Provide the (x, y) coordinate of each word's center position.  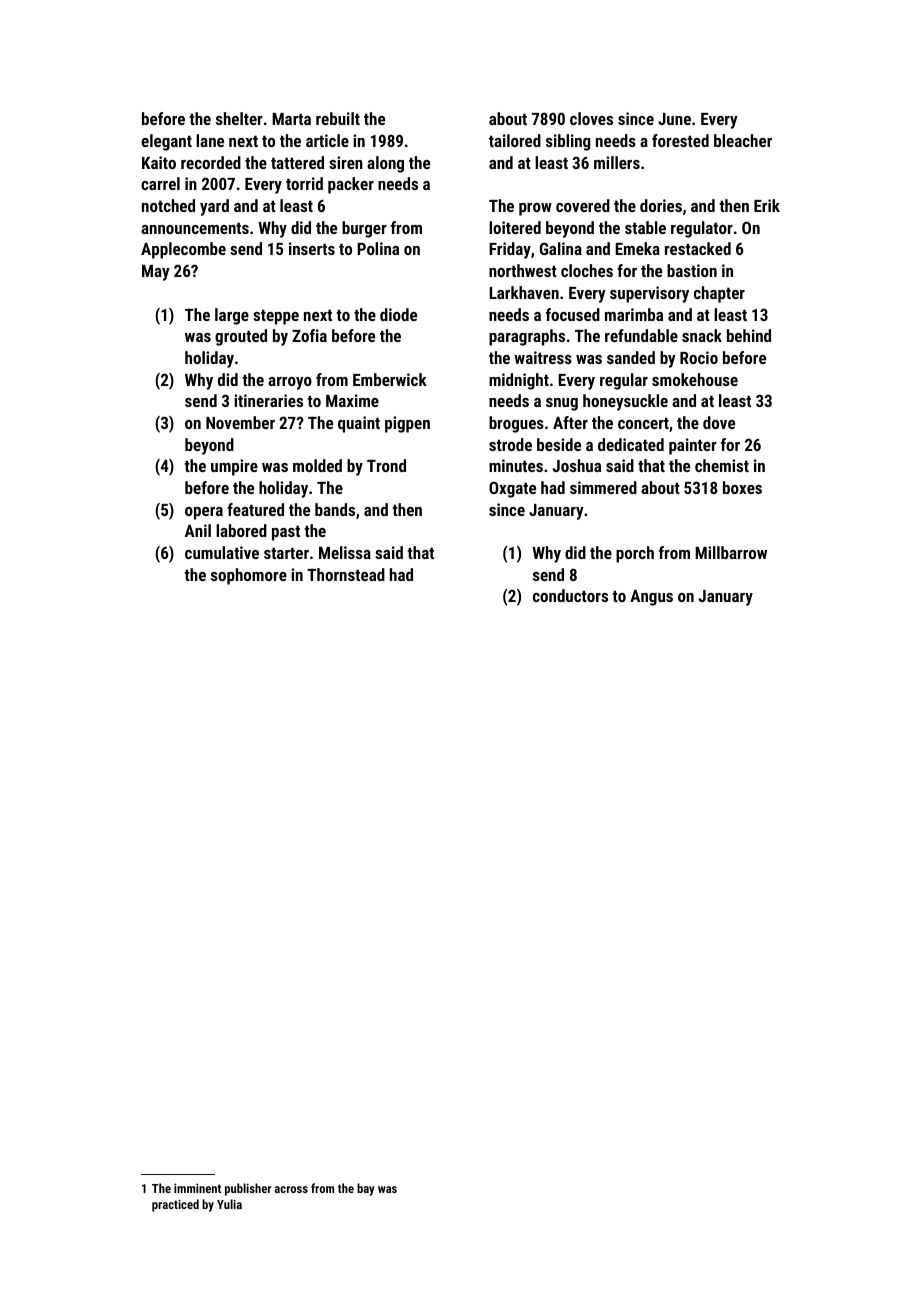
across (291, 1189)
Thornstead (346, 574)
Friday (510, 250)
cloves (591, 118)
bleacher (743, 140)
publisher (248, 1189)
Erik (767, 205)
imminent (197, 1188)
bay (366, 1189)
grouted (241, 337)
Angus (651, 598)
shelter (239, 118)
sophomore (249, 576)
